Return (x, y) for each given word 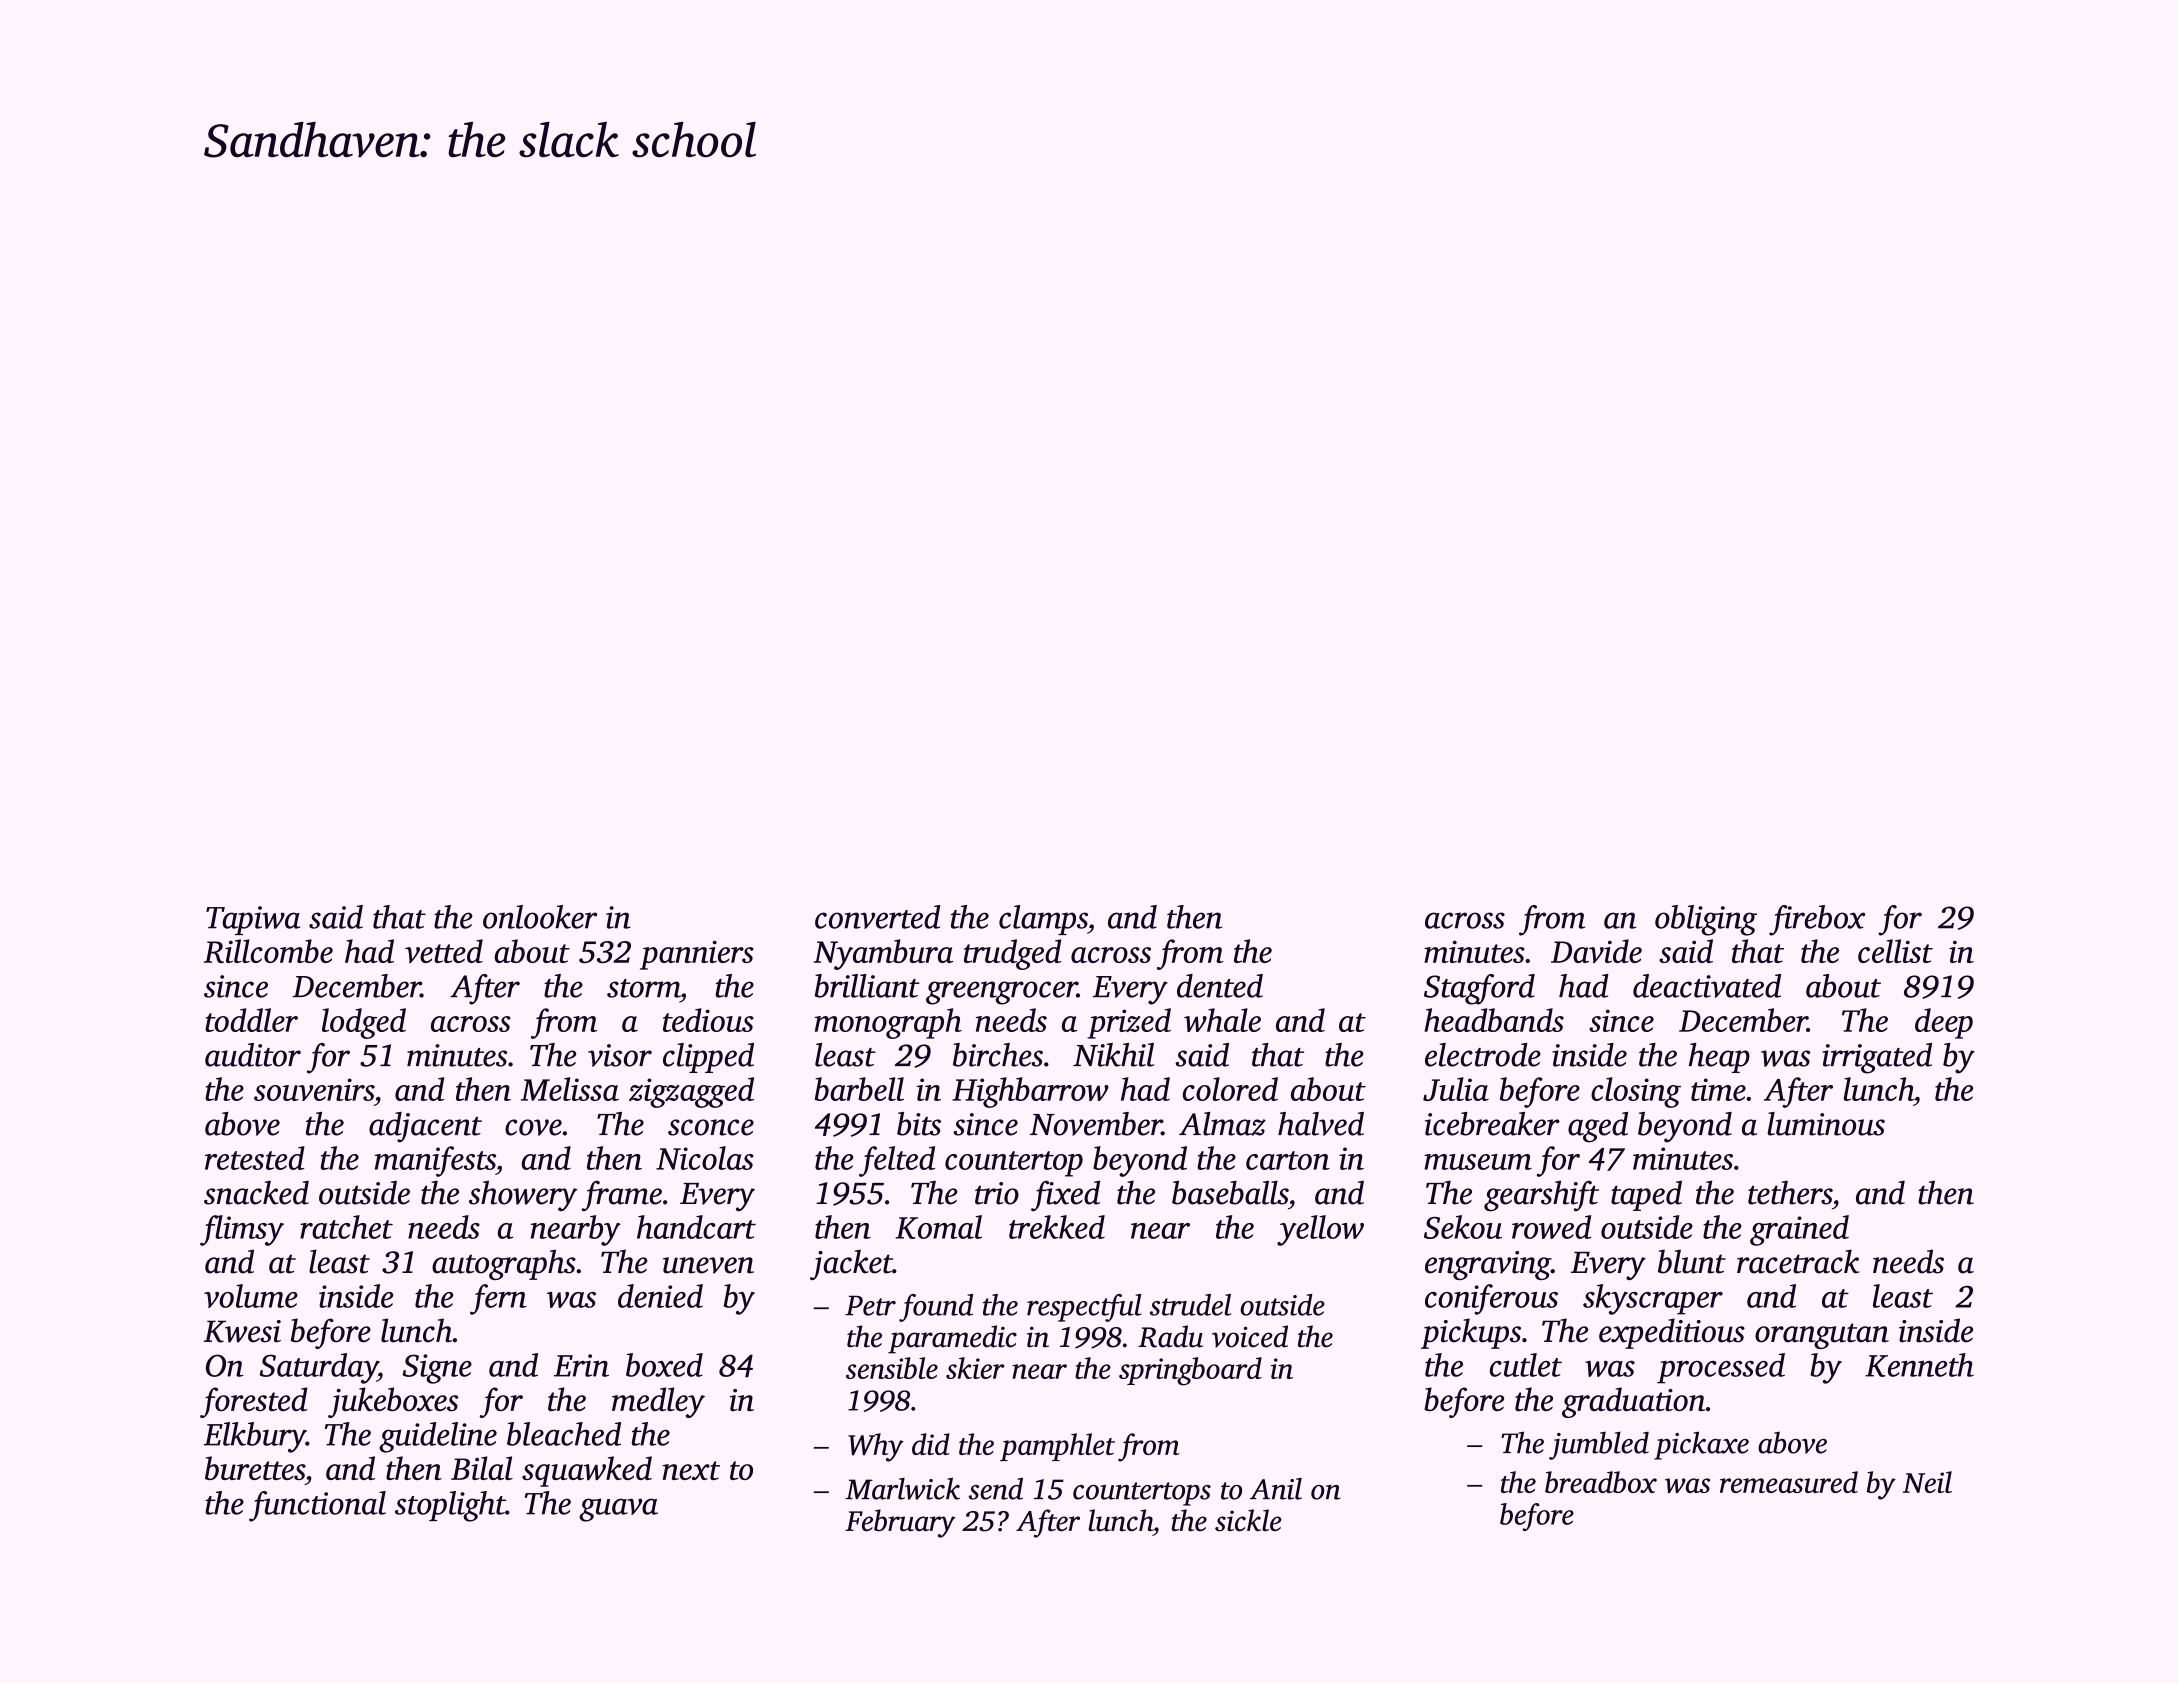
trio (997, 1193)
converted (878, 917)
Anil (1276, 1489)
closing (1636, 1092)
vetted (444, 951)
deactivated (1707, 986)
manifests (435, 1161)
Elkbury (255, 1437)
